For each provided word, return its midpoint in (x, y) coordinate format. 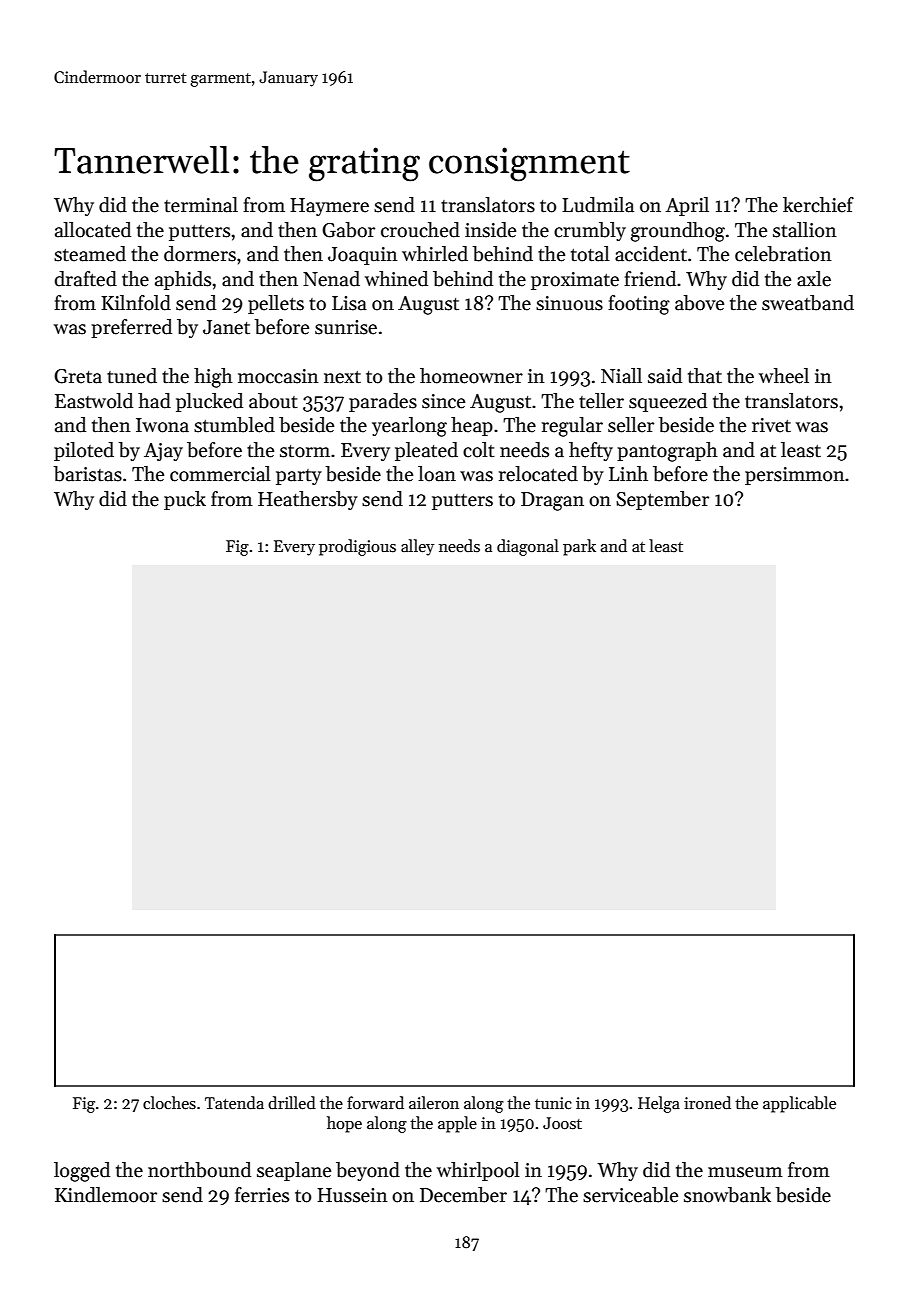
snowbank (727, 1195)
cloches (169, 1103)
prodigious (357, 547)
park (579, 547)
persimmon (795, 476)
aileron (434, 1102)
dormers (200, 254)
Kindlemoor (106, 1195)
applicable (799, 1104)
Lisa (349, 303)
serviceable (630, 1195)
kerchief (818, 205)
